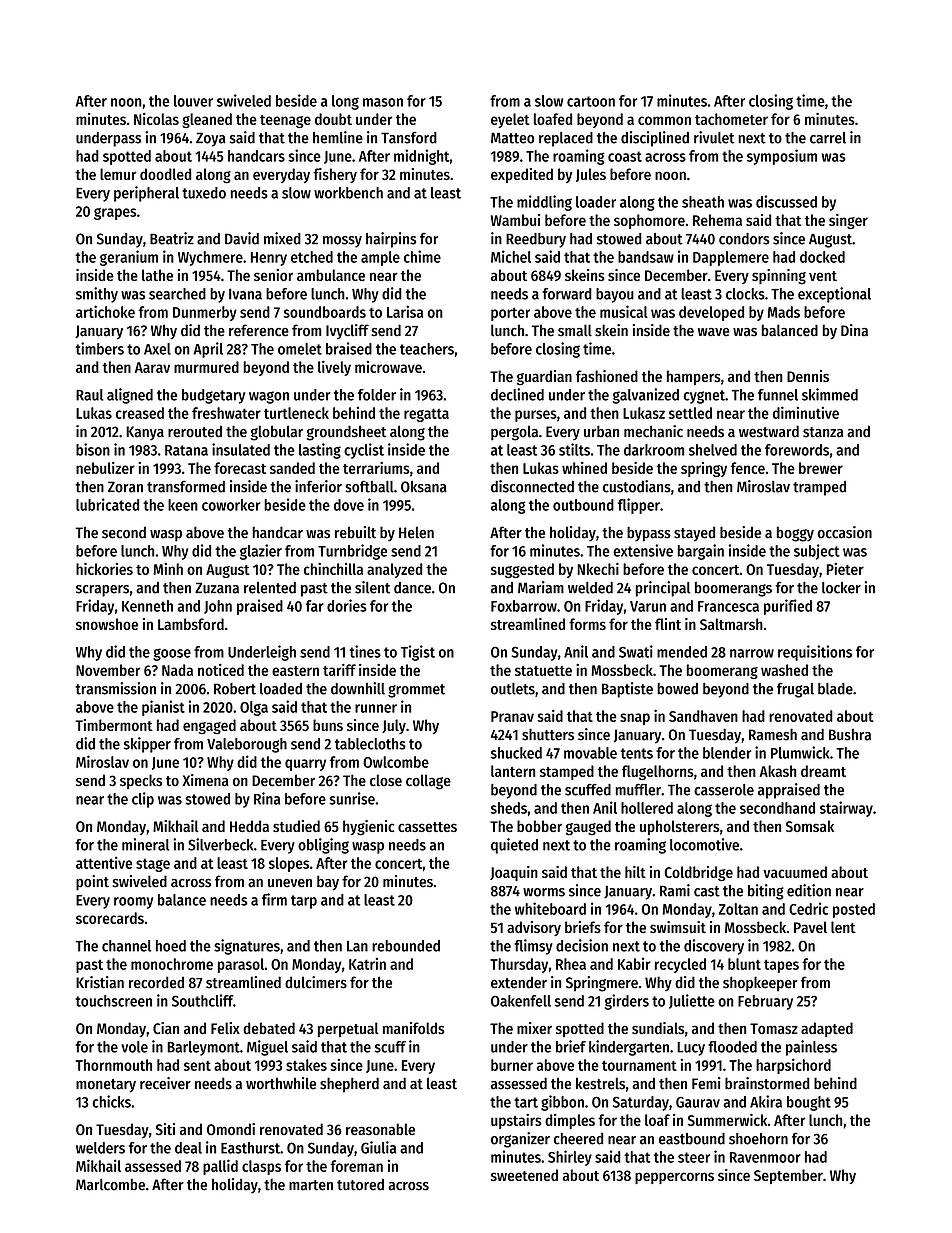  I want to click on loaded, so click(281, 689).
